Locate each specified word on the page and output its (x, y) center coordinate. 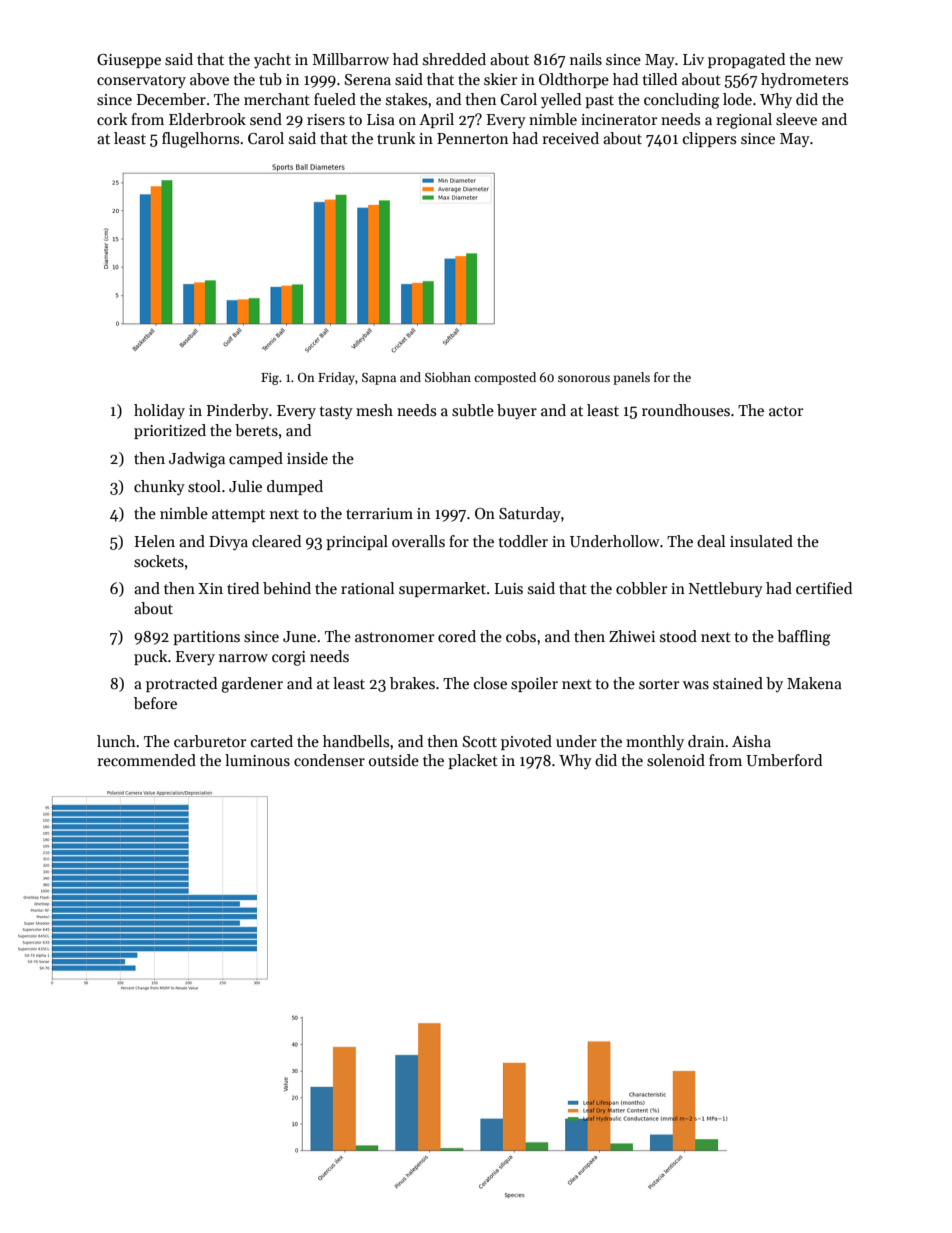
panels (631, 378)
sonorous (584, 378)
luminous (257, 760)
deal (711, 541)
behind (287, 588)
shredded (454, 59)
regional (744, 121)
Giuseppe (129, 61)
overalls (418, 541)
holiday (159, 411)
